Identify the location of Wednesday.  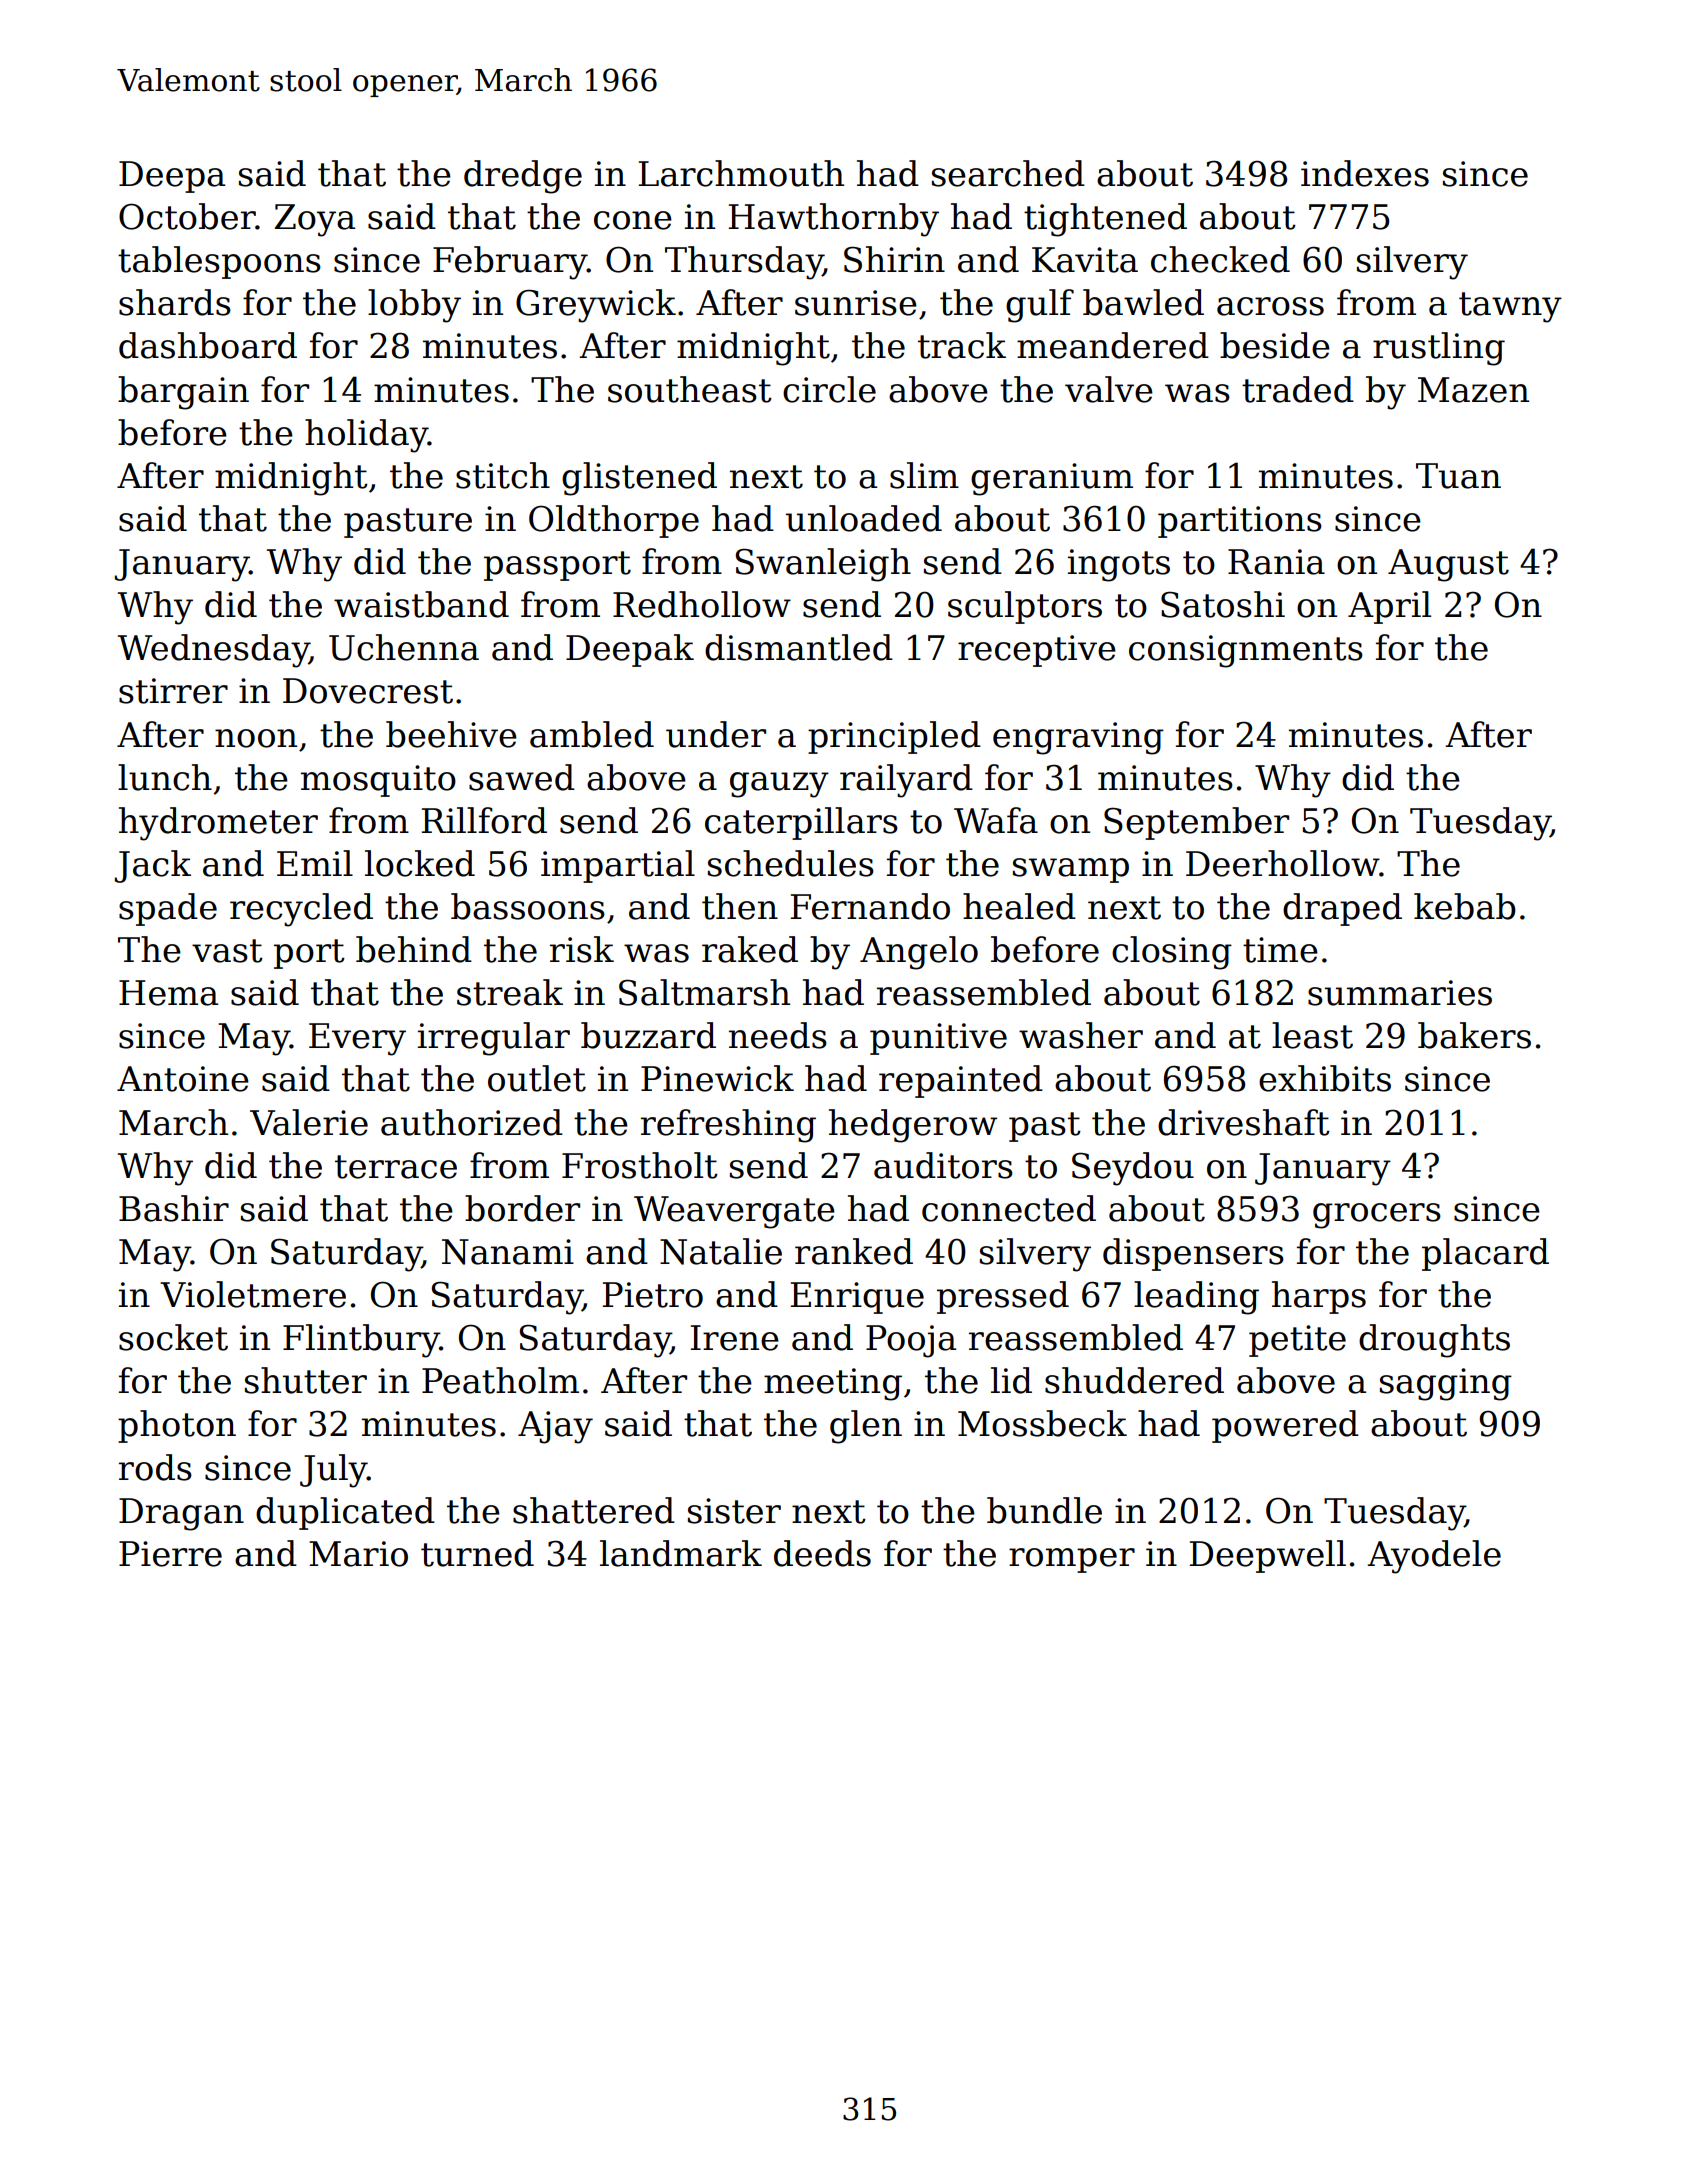
(213, 651).
